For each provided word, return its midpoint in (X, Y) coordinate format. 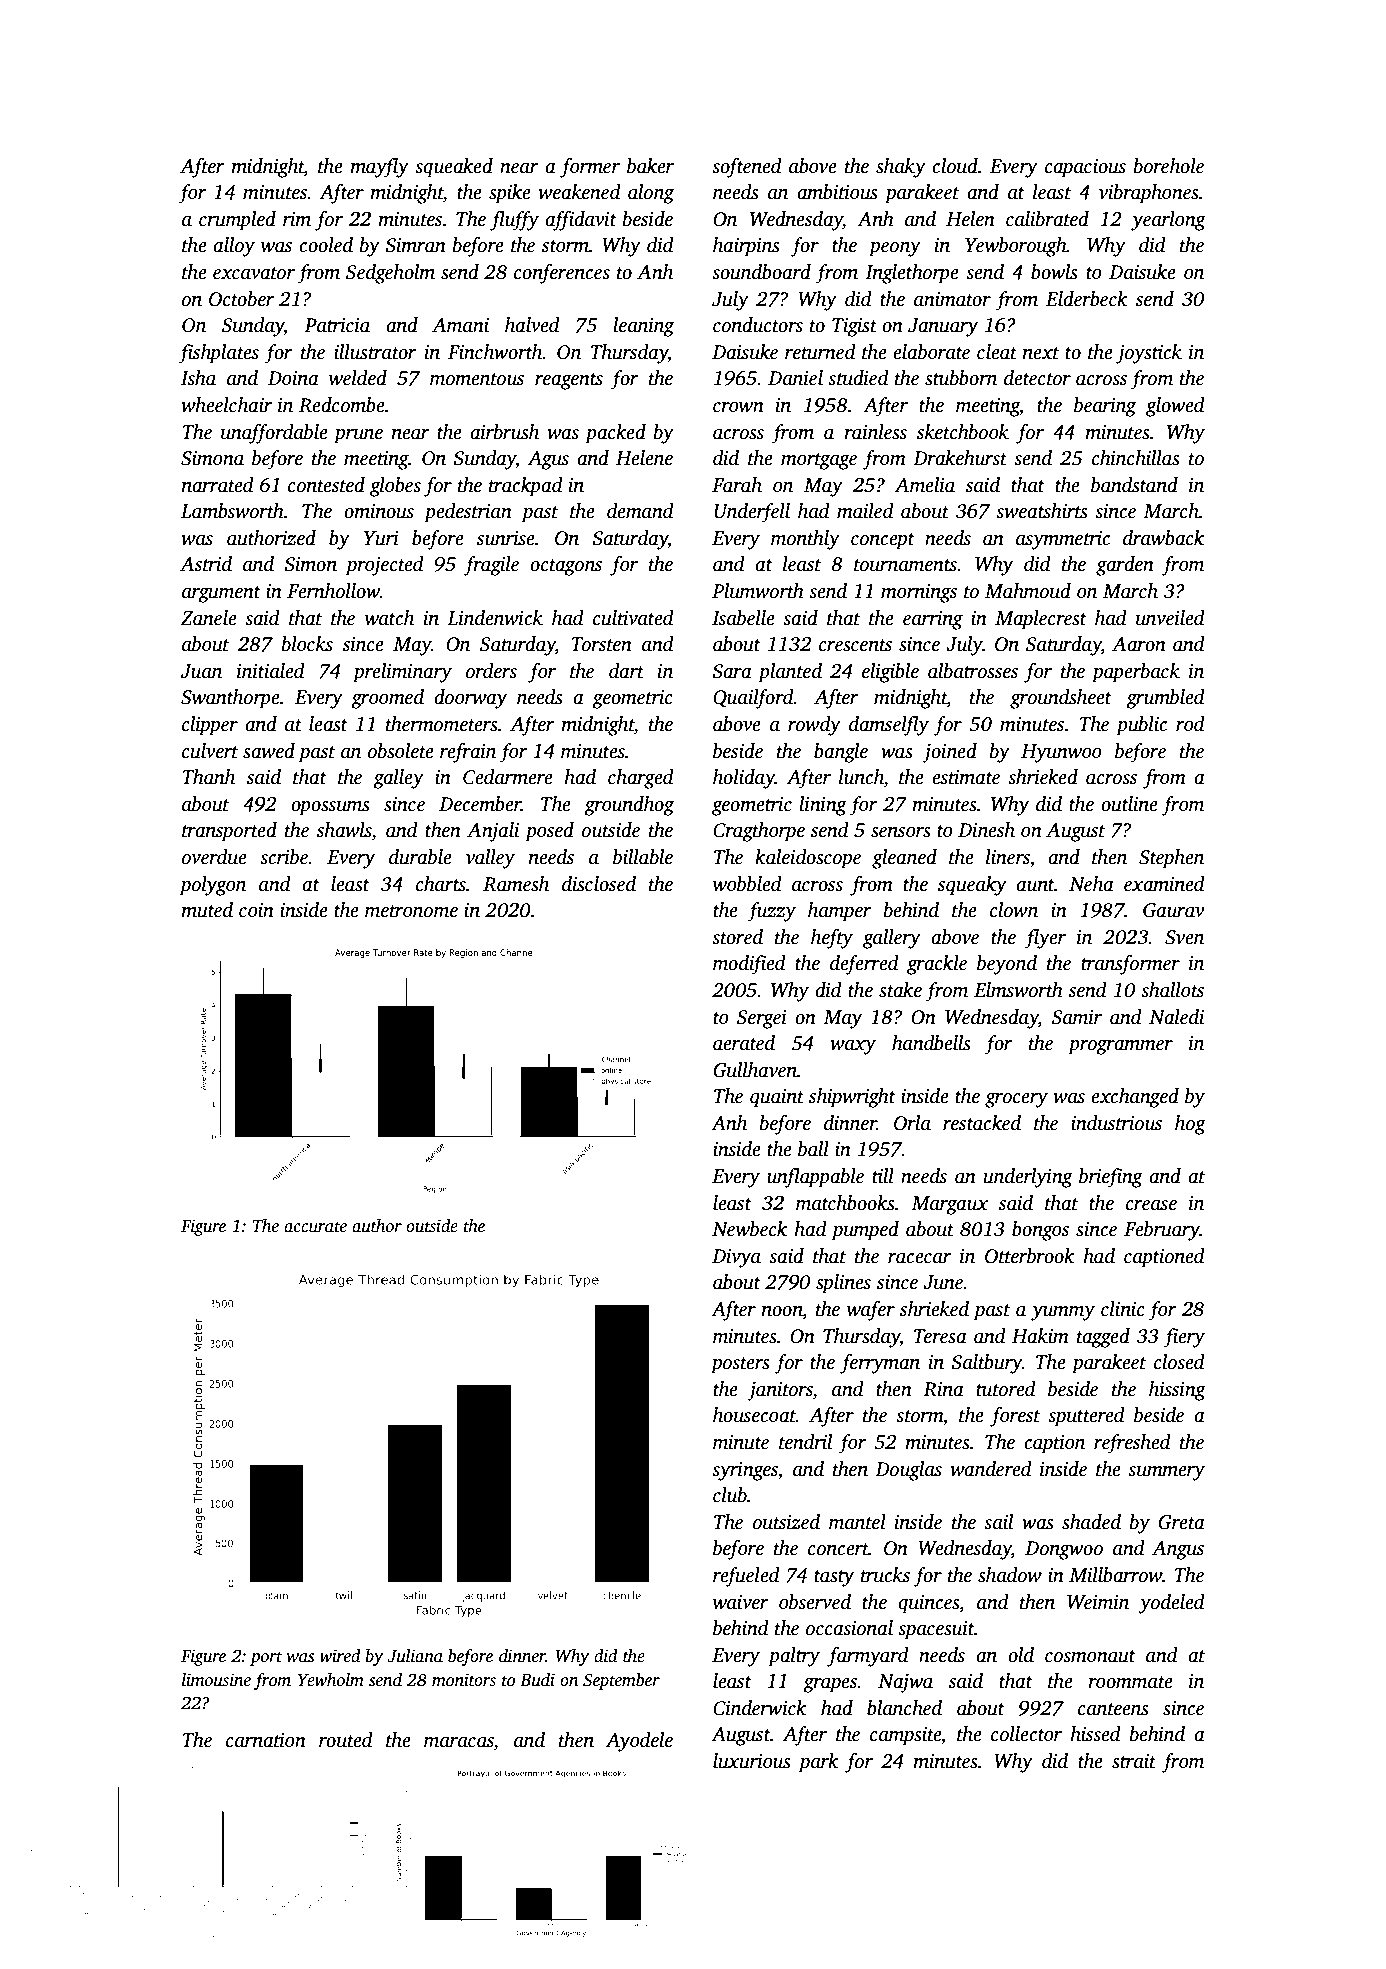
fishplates (218, 354)
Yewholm (331, 1680)
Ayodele (639, 1742)
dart (626, 671)
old (1021, 1655)
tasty (834, 1578)
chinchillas (1136, 458)
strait (1134, 1761)
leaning (643, 327)
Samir (1077, 1017)
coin (256, 910)
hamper (840, 912)
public (1141, 726)
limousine (216, 1680)
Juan (201, 671)
